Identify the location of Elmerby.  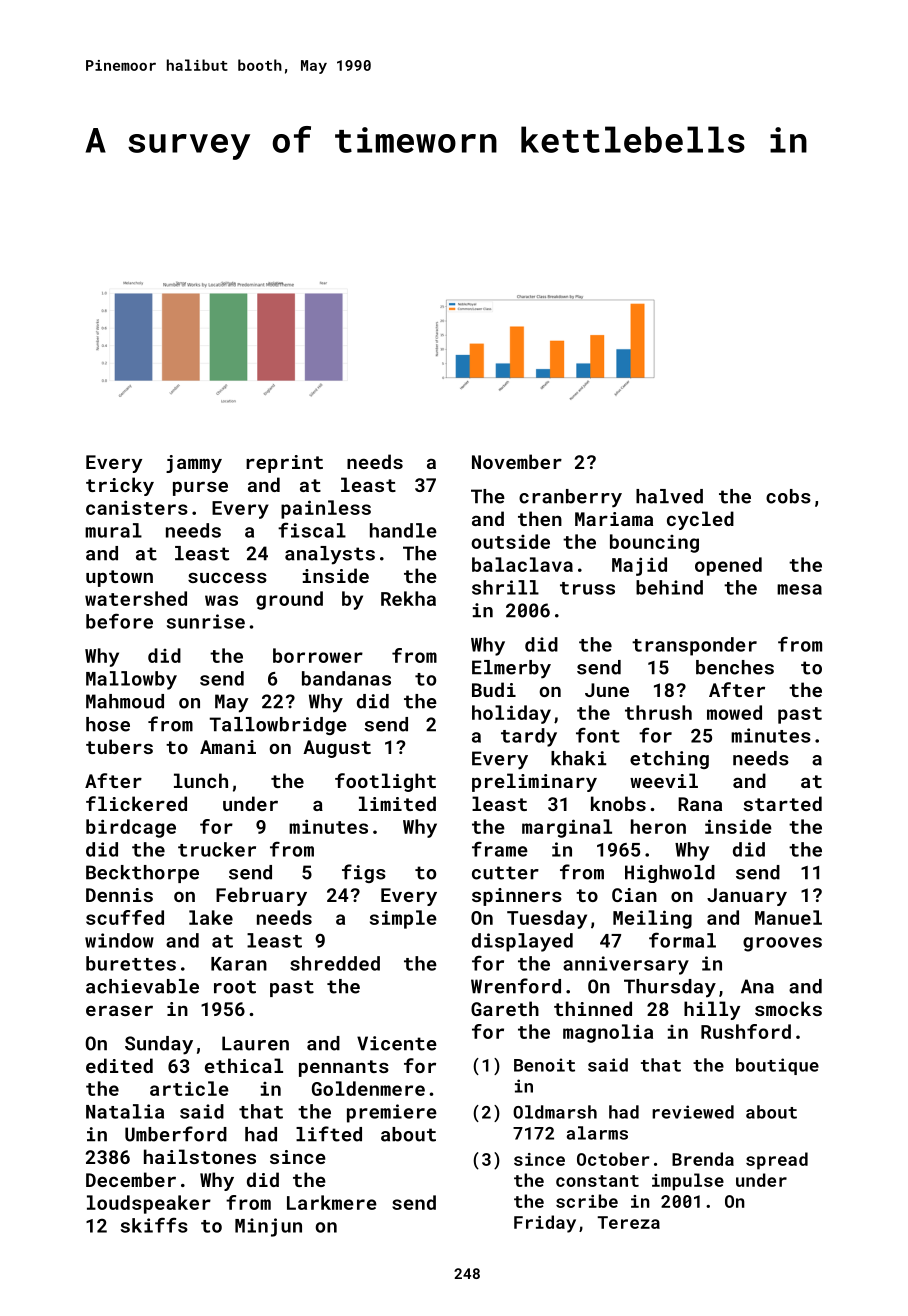
(511, 669).
